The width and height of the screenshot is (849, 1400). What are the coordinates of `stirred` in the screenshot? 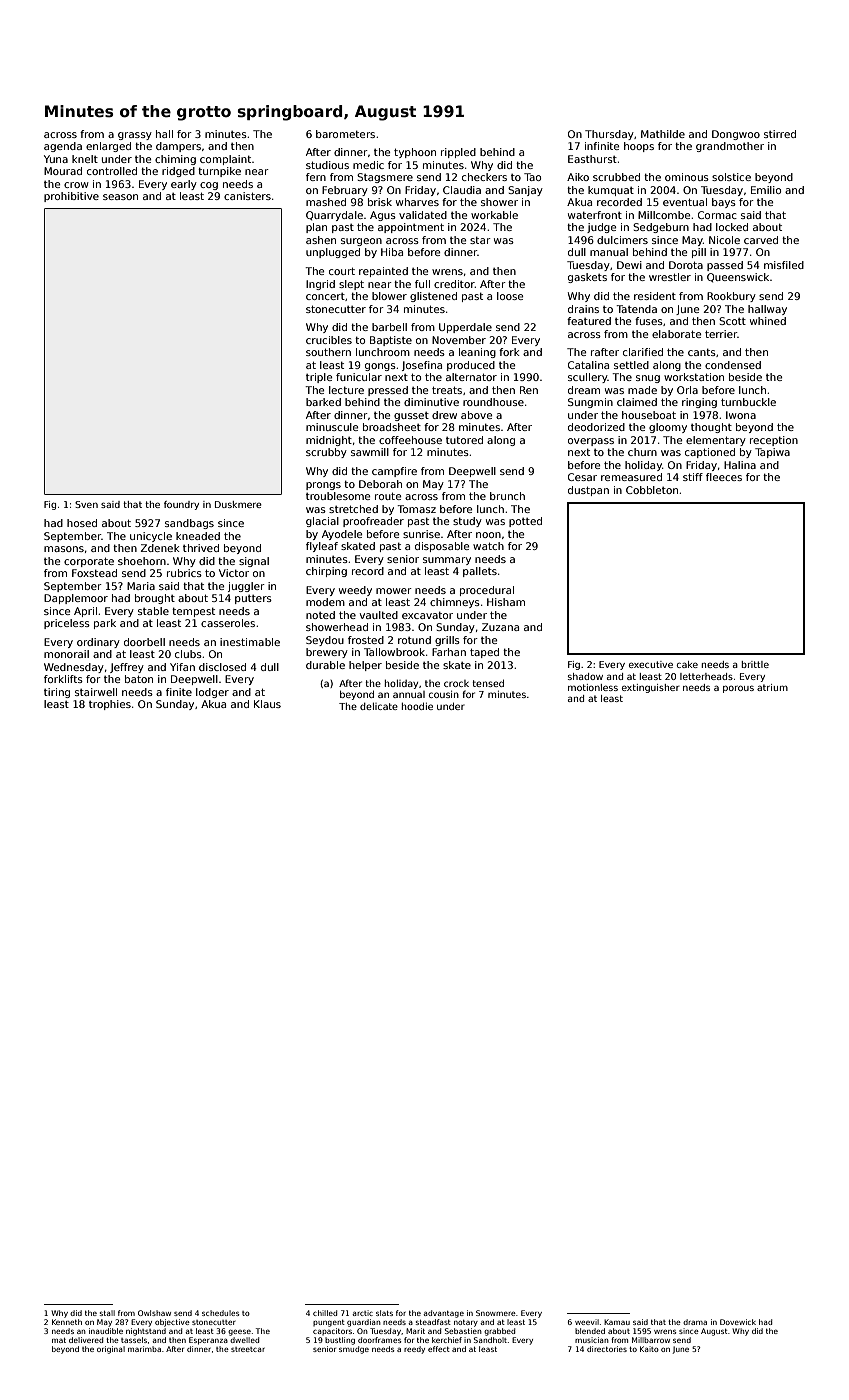 It's located at (780, 134).
